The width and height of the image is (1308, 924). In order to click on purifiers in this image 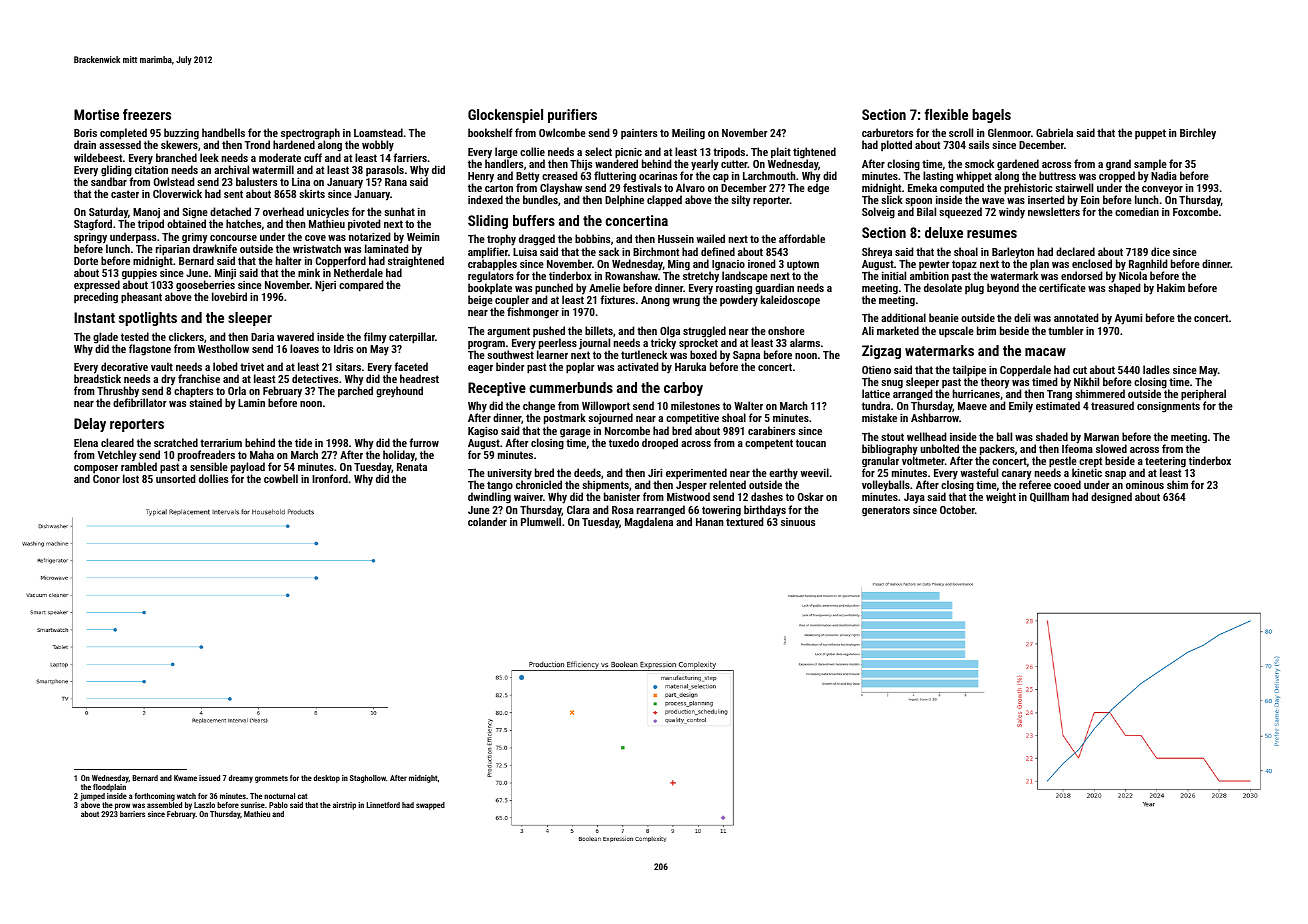, I will do `click(572, 116)`.
